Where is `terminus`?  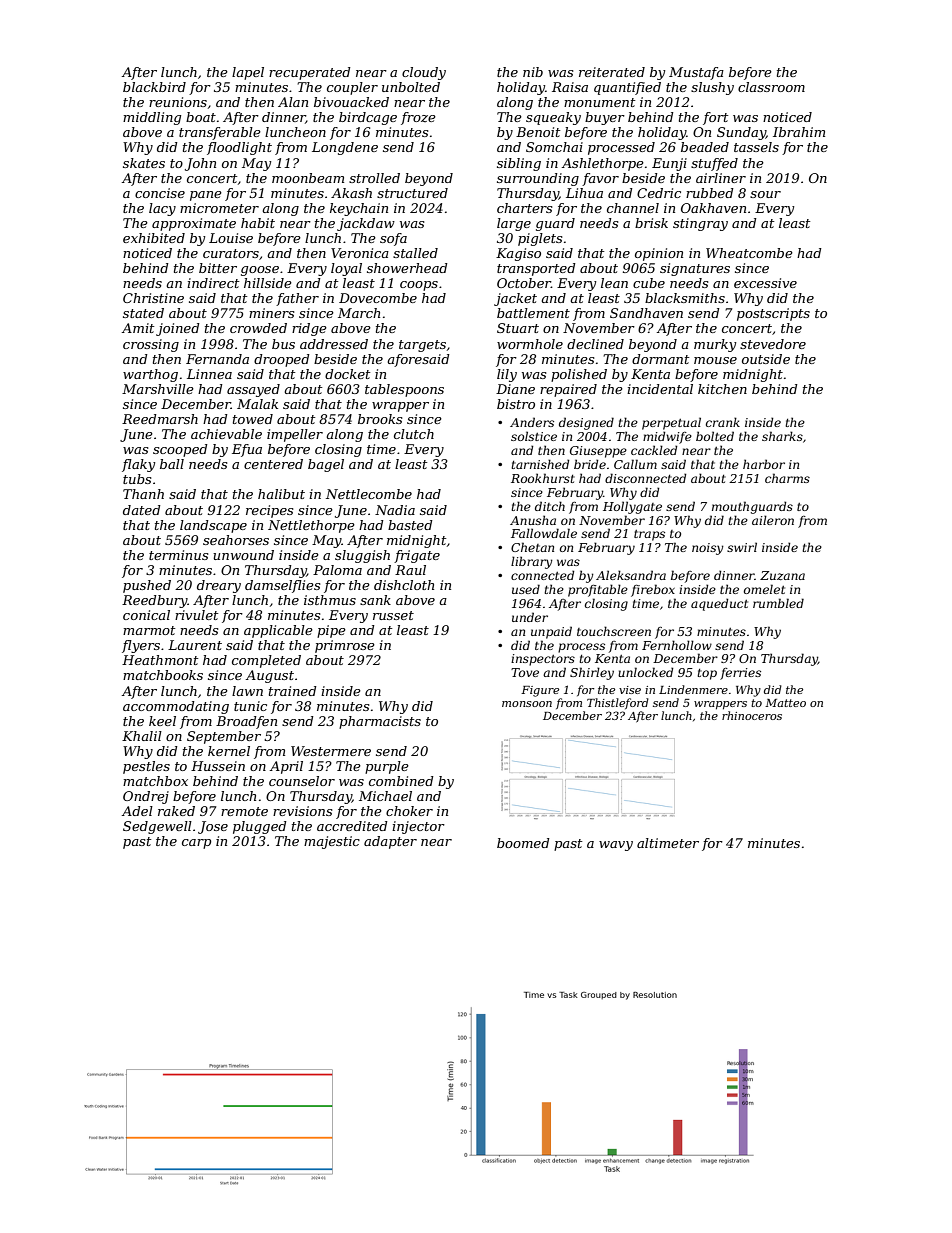 terminus is located at coordinates (178, 555).
